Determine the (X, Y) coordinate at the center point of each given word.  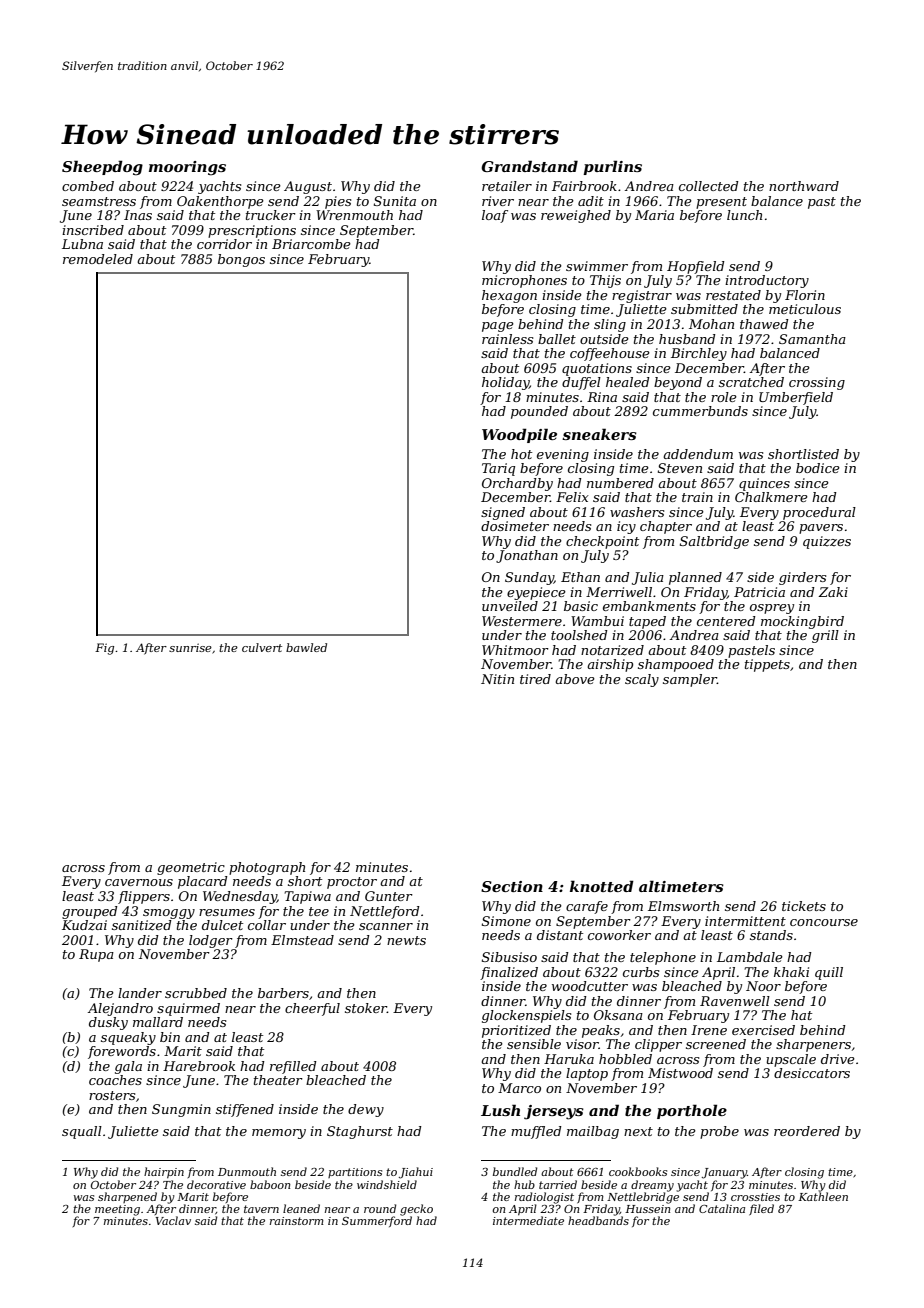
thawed (764, 324)
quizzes (827, 542)
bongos (241, 260)
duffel (581, 383)
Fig (104, 649)
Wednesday (240, 897)
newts (406, 940)
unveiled (510, 606)
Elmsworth (683, 906)
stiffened (245, 1110)
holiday (505, 383)
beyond (678, 383)
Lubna (82, 244)
